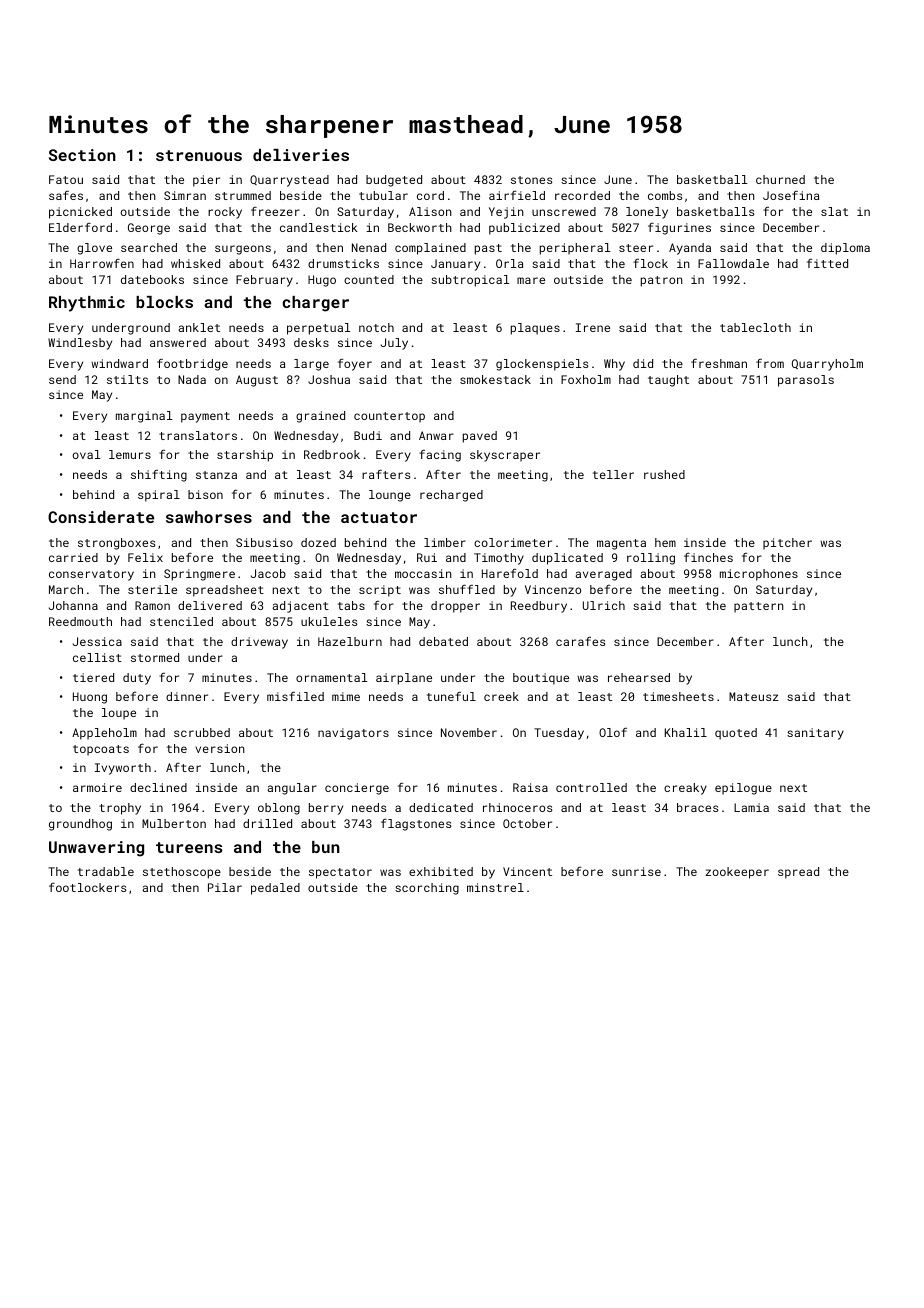  What do you see at coordinates (82, 155) in the page?
I see `Section` at bounding box center [82, 155].
